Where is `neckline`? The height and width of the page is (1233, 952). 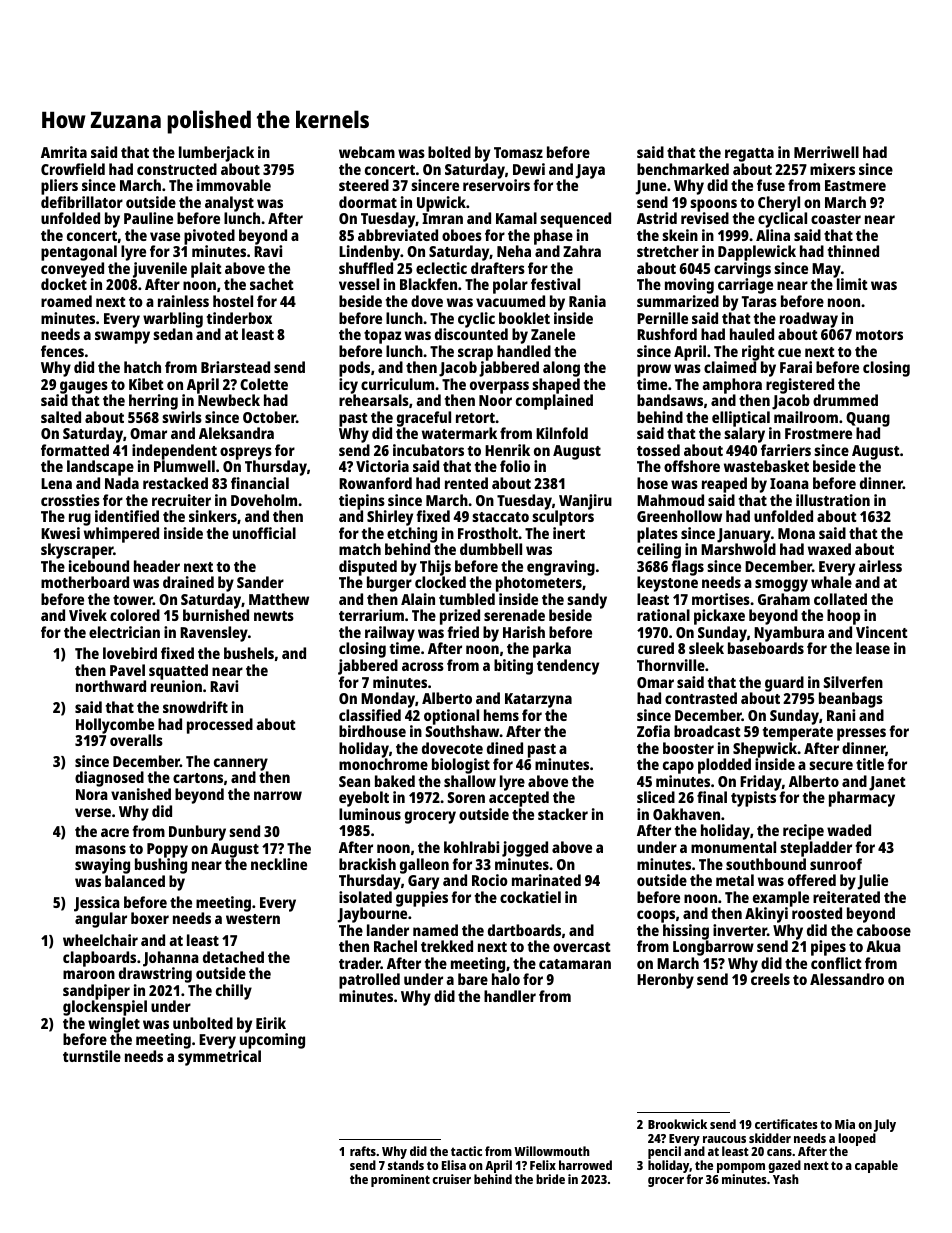 neckline is located at coordinates (279, 864).
